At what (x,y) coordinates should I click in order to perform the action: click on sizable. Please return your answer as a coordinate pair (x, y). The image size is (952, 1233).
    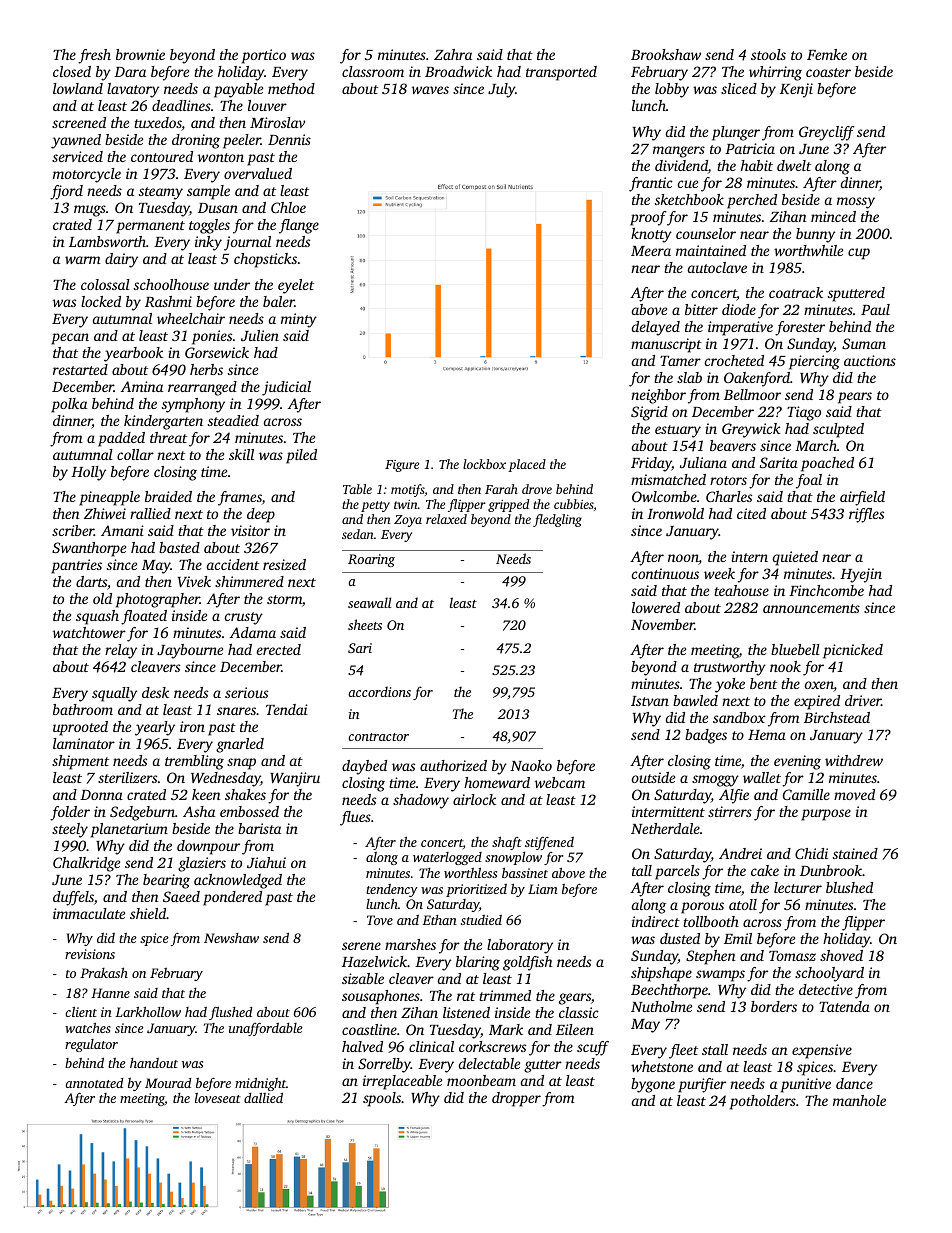
    Looking at the image, I should click on (363, 978).
